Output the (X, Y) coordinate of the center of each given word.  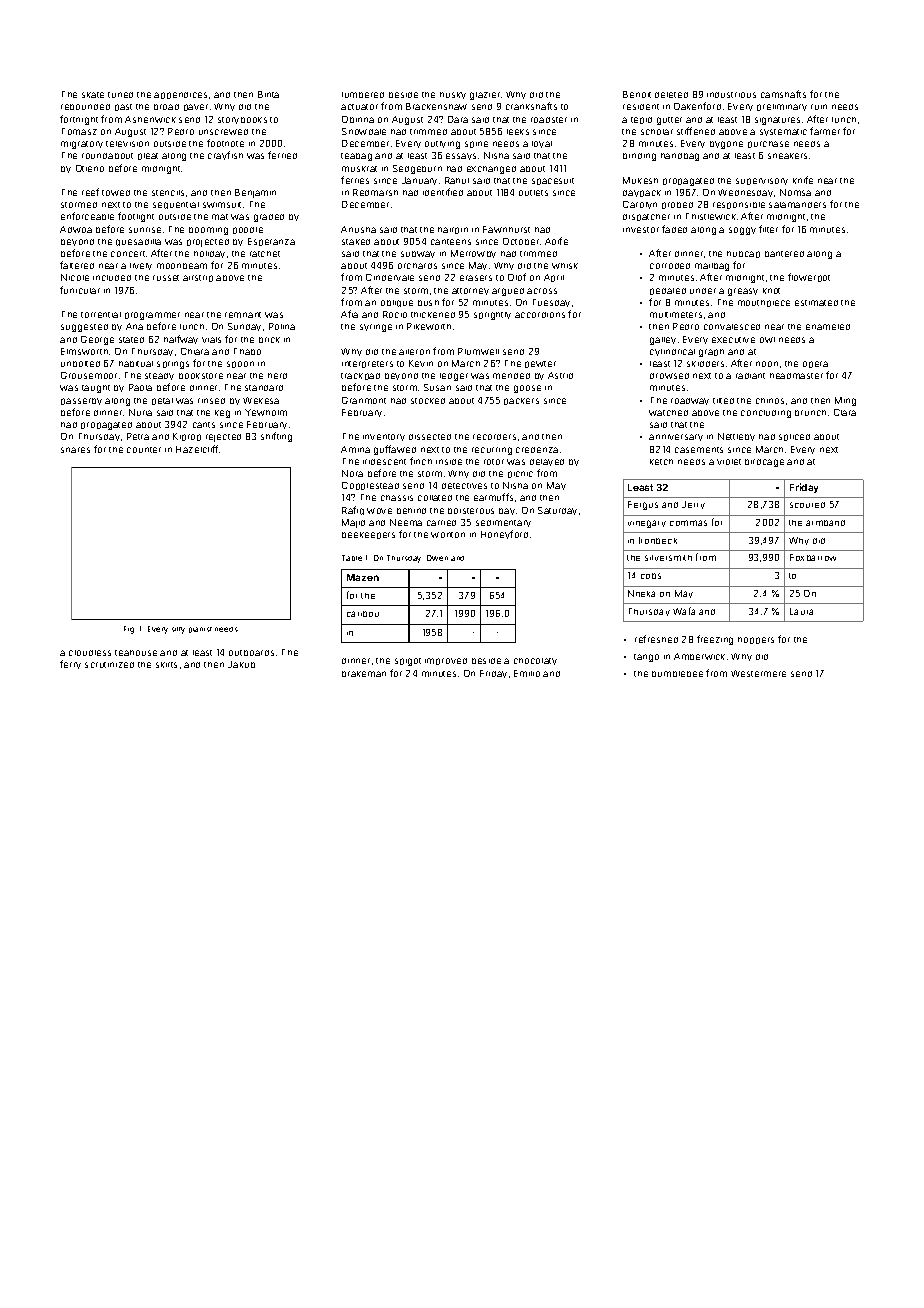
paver (196, 107)
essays (461, 156)
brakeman (364, 674)
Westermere (758, 673)
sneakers (787, 156)
